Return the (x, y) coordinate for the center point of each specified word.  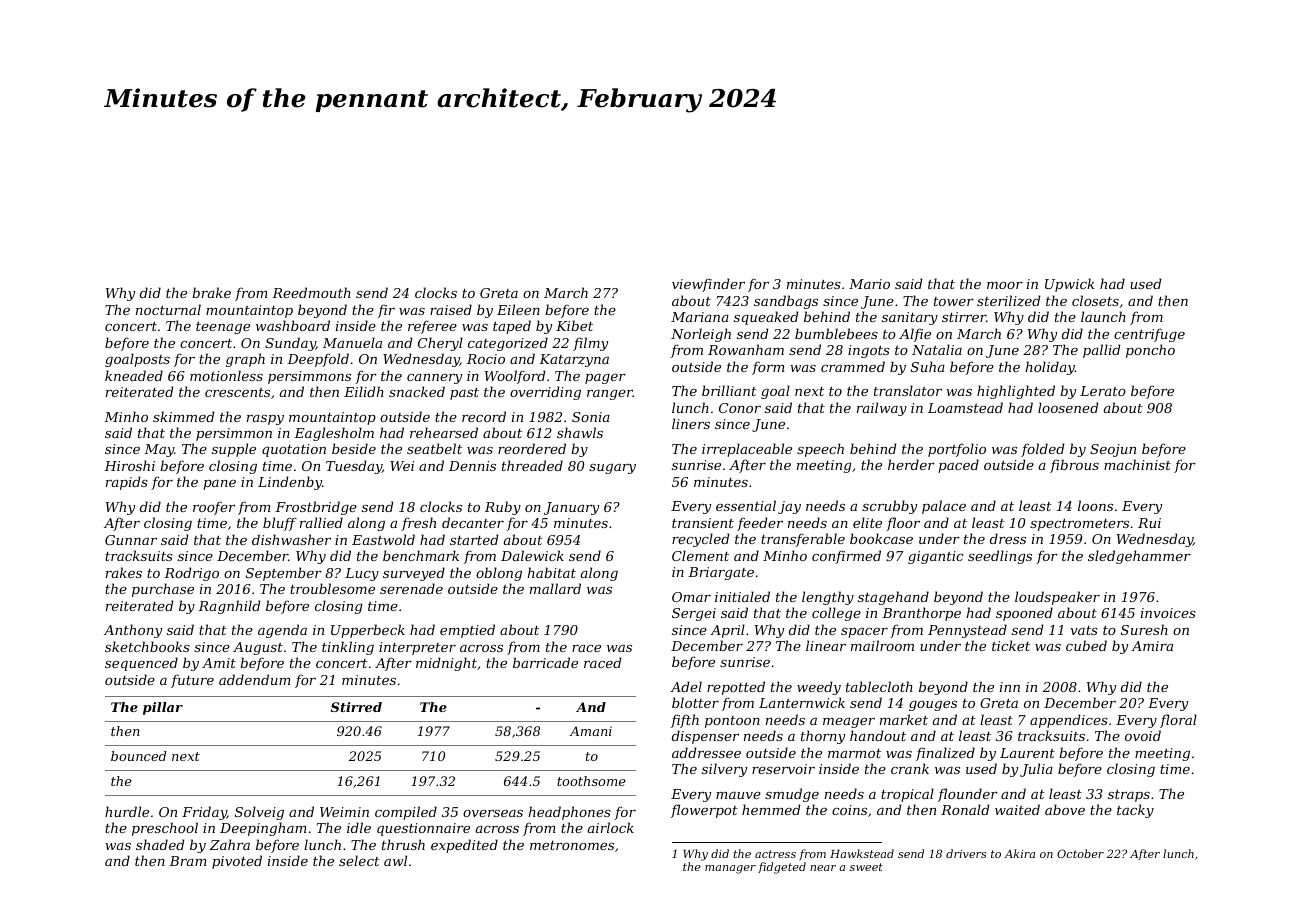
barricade (545, 662)
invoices (1168, 613)
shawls (580, 432)
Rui (1149, 523)
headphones (570, 813)
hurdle (127, 811)
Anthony (133, 631)
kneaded (134, 375)
